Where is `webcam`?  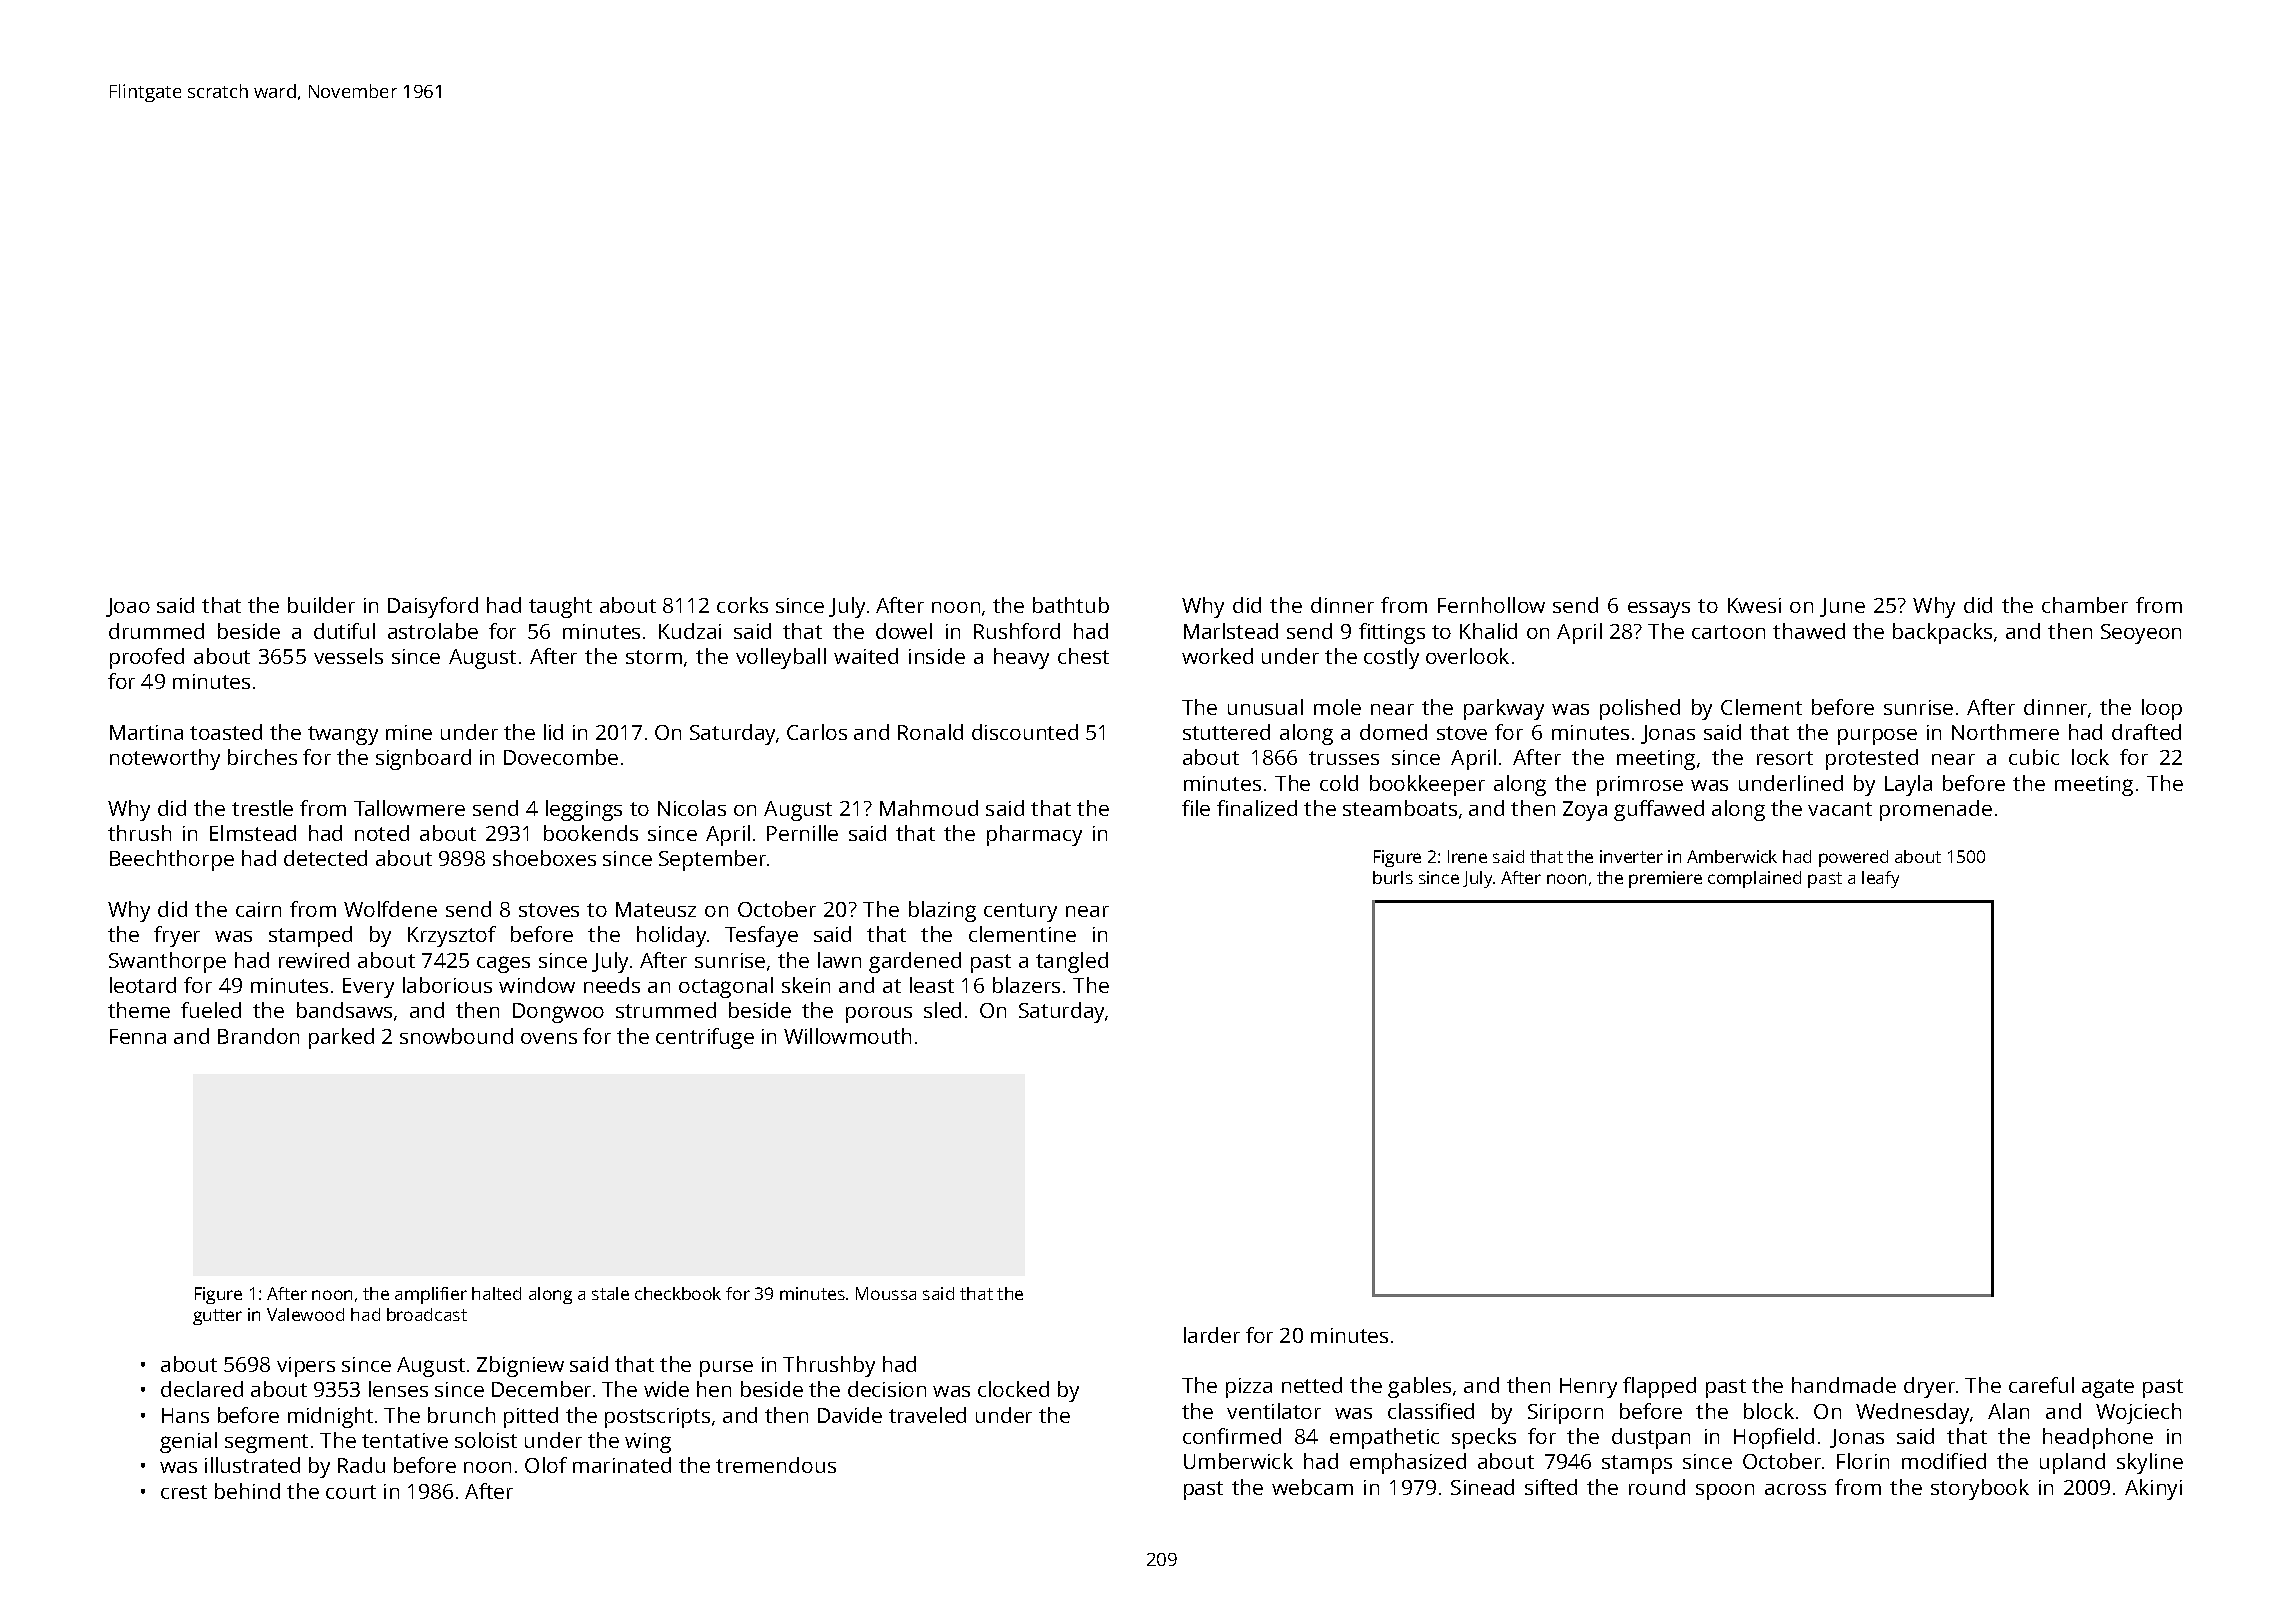
webcam is located at coordinates (1312, 1487).
